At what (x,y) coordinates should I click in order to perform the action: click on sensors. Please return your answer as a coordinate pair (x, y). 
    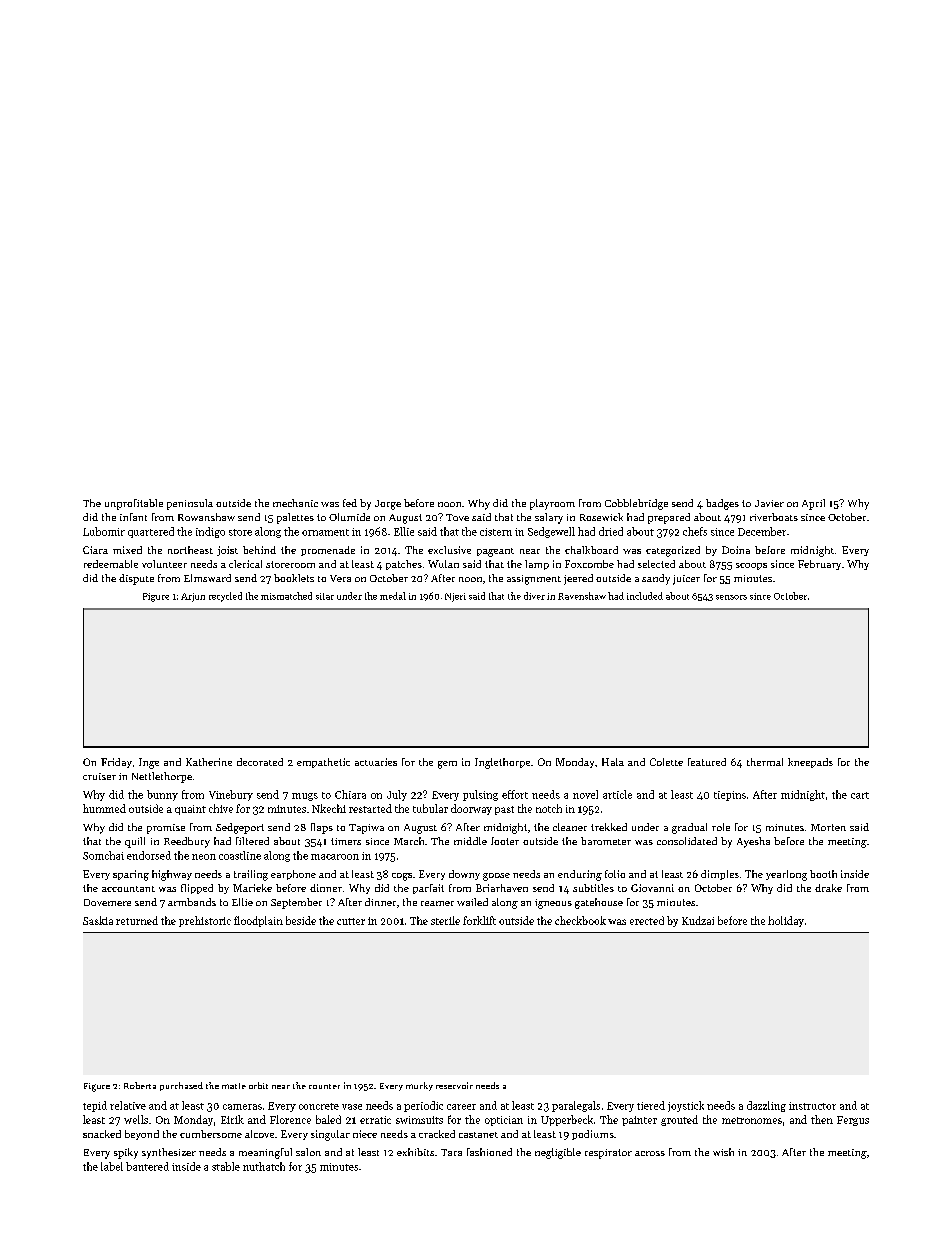
    Looking at the image, I should click on (731, 597).
